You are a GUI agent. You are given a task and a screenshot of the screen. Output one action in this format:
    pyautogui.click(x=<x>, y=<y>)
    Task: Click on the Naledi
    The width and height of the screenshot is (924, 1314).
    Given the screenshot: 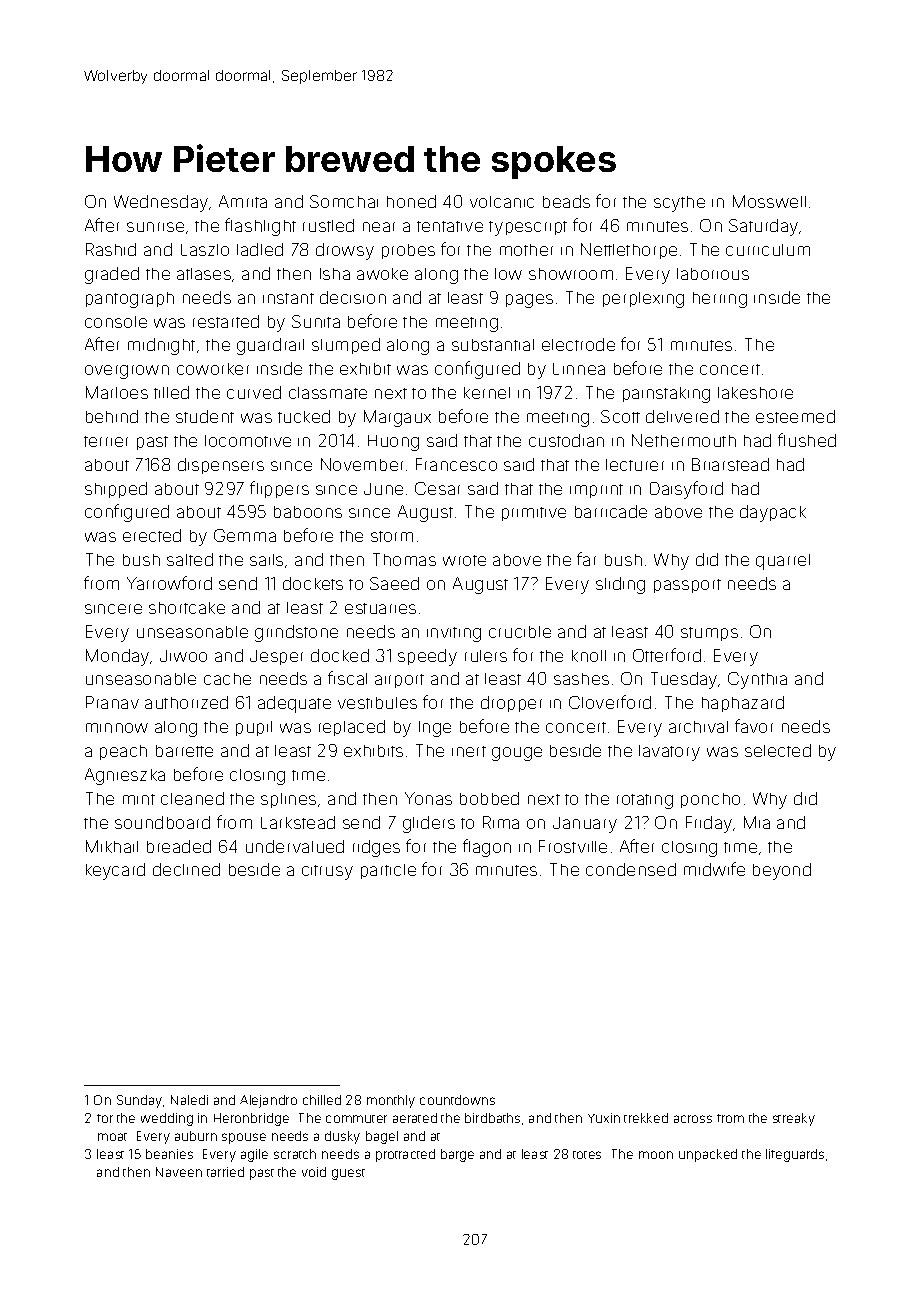 What is the action you would take?
    pyautogui.click(x=189, y=1100)
